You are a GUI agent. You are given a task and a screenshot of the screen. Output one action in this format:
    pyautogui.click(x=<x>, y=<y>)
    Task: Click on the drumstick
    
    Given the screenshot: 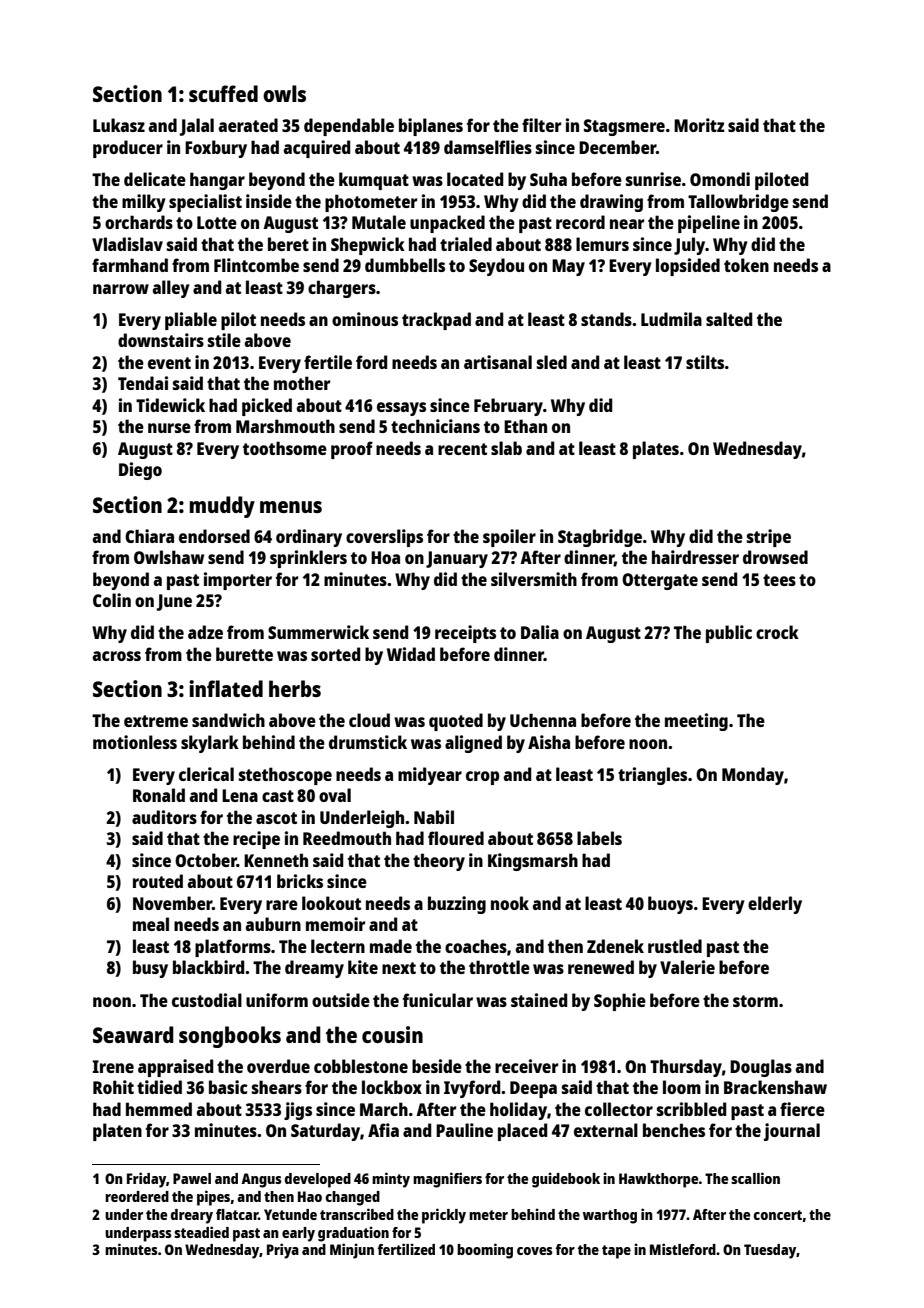 What is the action you would take?
    pyautogui.click(x=368, y=742)
